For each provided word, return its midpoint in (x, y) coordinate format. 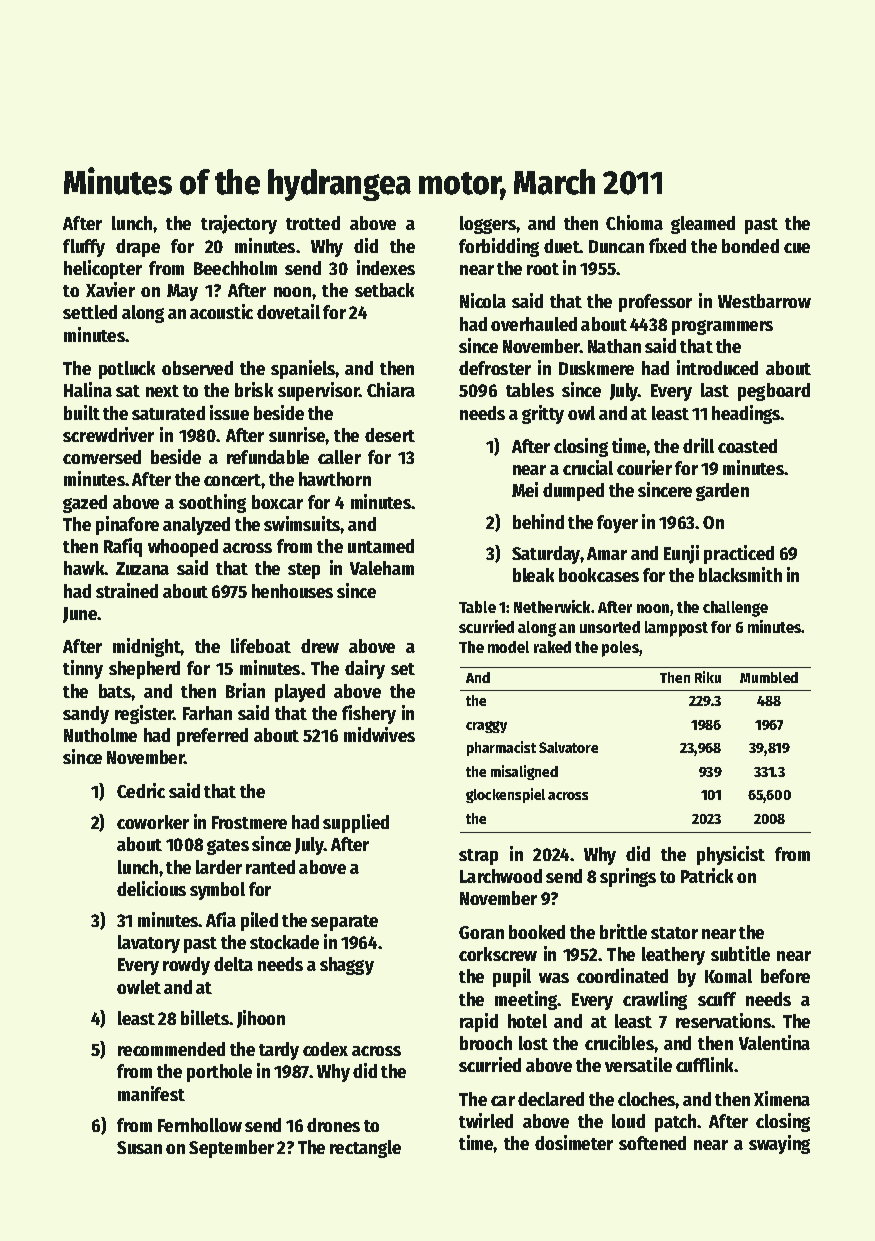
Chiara (391, 389)
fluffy (84, 248)
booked (537, 932)
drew (320, 646)
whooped (183, 548)
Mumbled (769, 677)
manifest (151, 1093)
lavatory (149, 944)
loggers (488, 225)
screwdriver (108, 434)
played (300, 693)
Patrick (707, 875)
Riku (708, 677)
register (144, 714)
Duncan (616, 246)
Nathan (614, 346)
